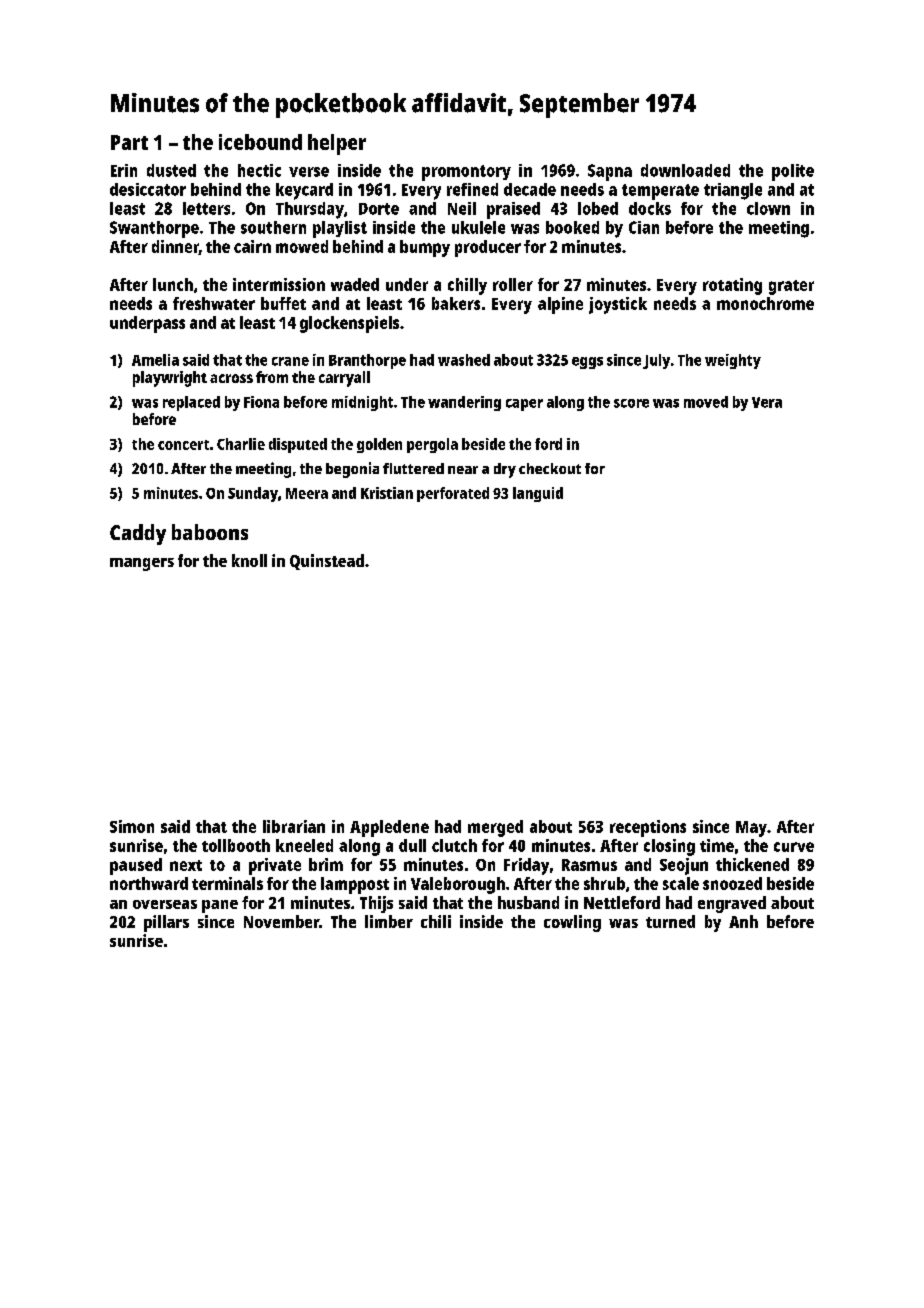 Image resolution: width=924 pixels, height=1308 pixels. What do you see at coordinates (129, 142) in the image?
I see `Part` at bounding box center [129, 142].
